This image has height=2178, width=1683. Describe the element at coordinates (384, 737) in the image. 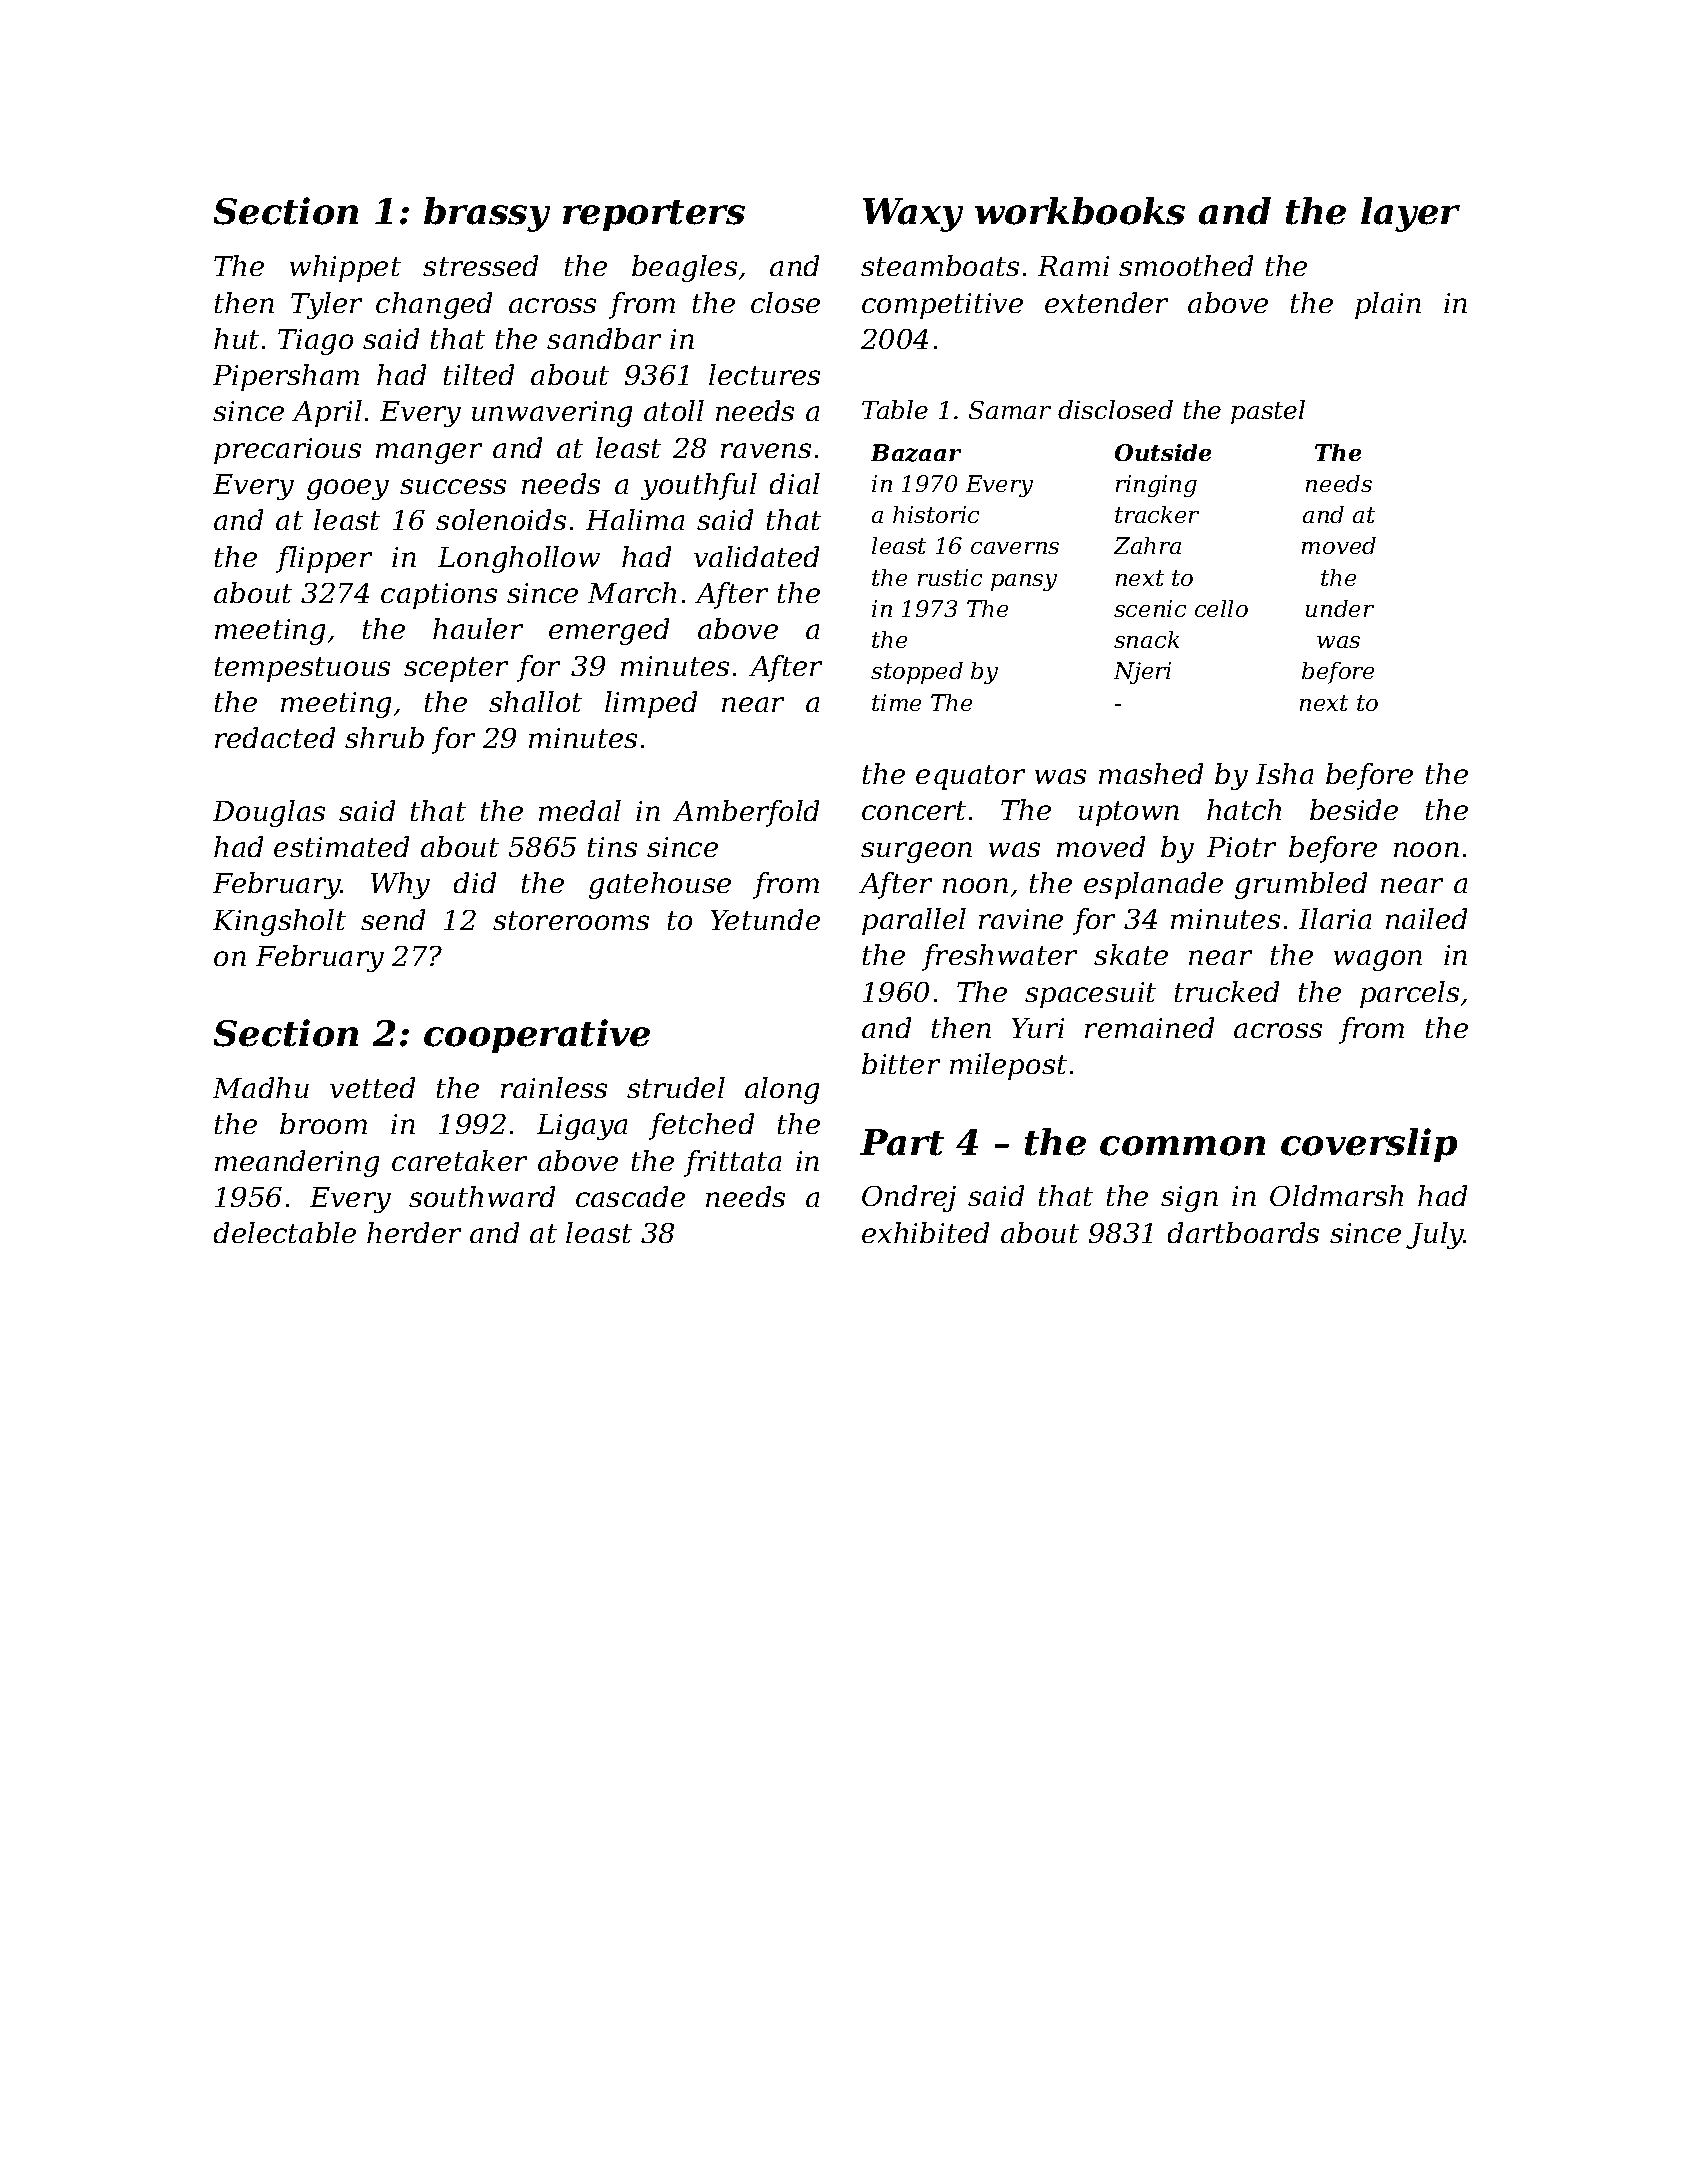

I see `shrub` at that location.
